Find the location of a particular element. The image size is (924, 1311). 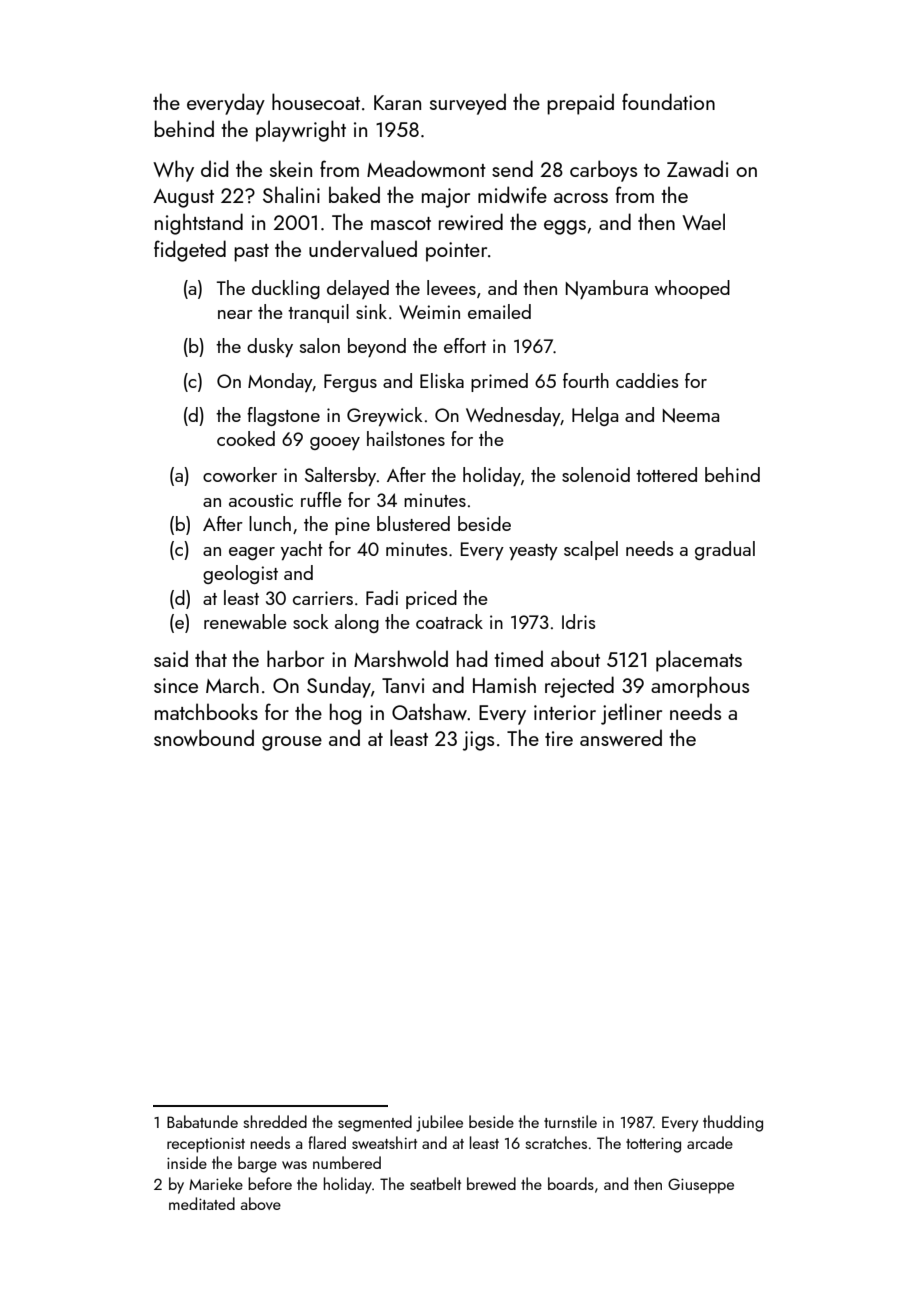

Fadi is located at coordinates (382, 597).
